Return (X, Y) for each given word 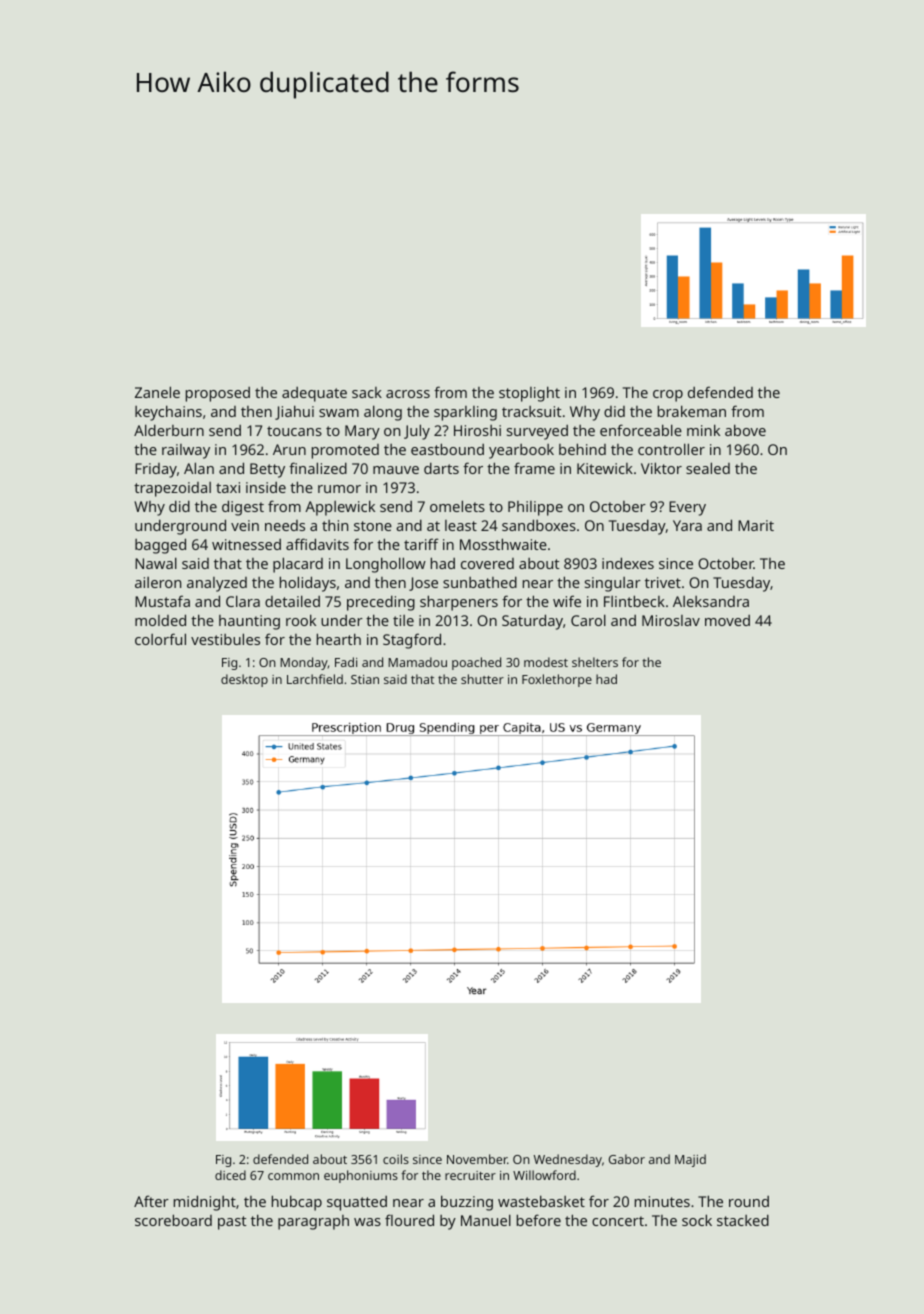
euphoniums (361, 1176)
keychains (168, 413)
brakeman (692, 411)
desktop (244, 680)
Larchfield (315, 679)
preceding (381, 603)
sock (697, 1220)
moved (727, 620)
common (293, 1176)
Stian (365, 679)
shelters (595, 662)
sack (367, 392)
